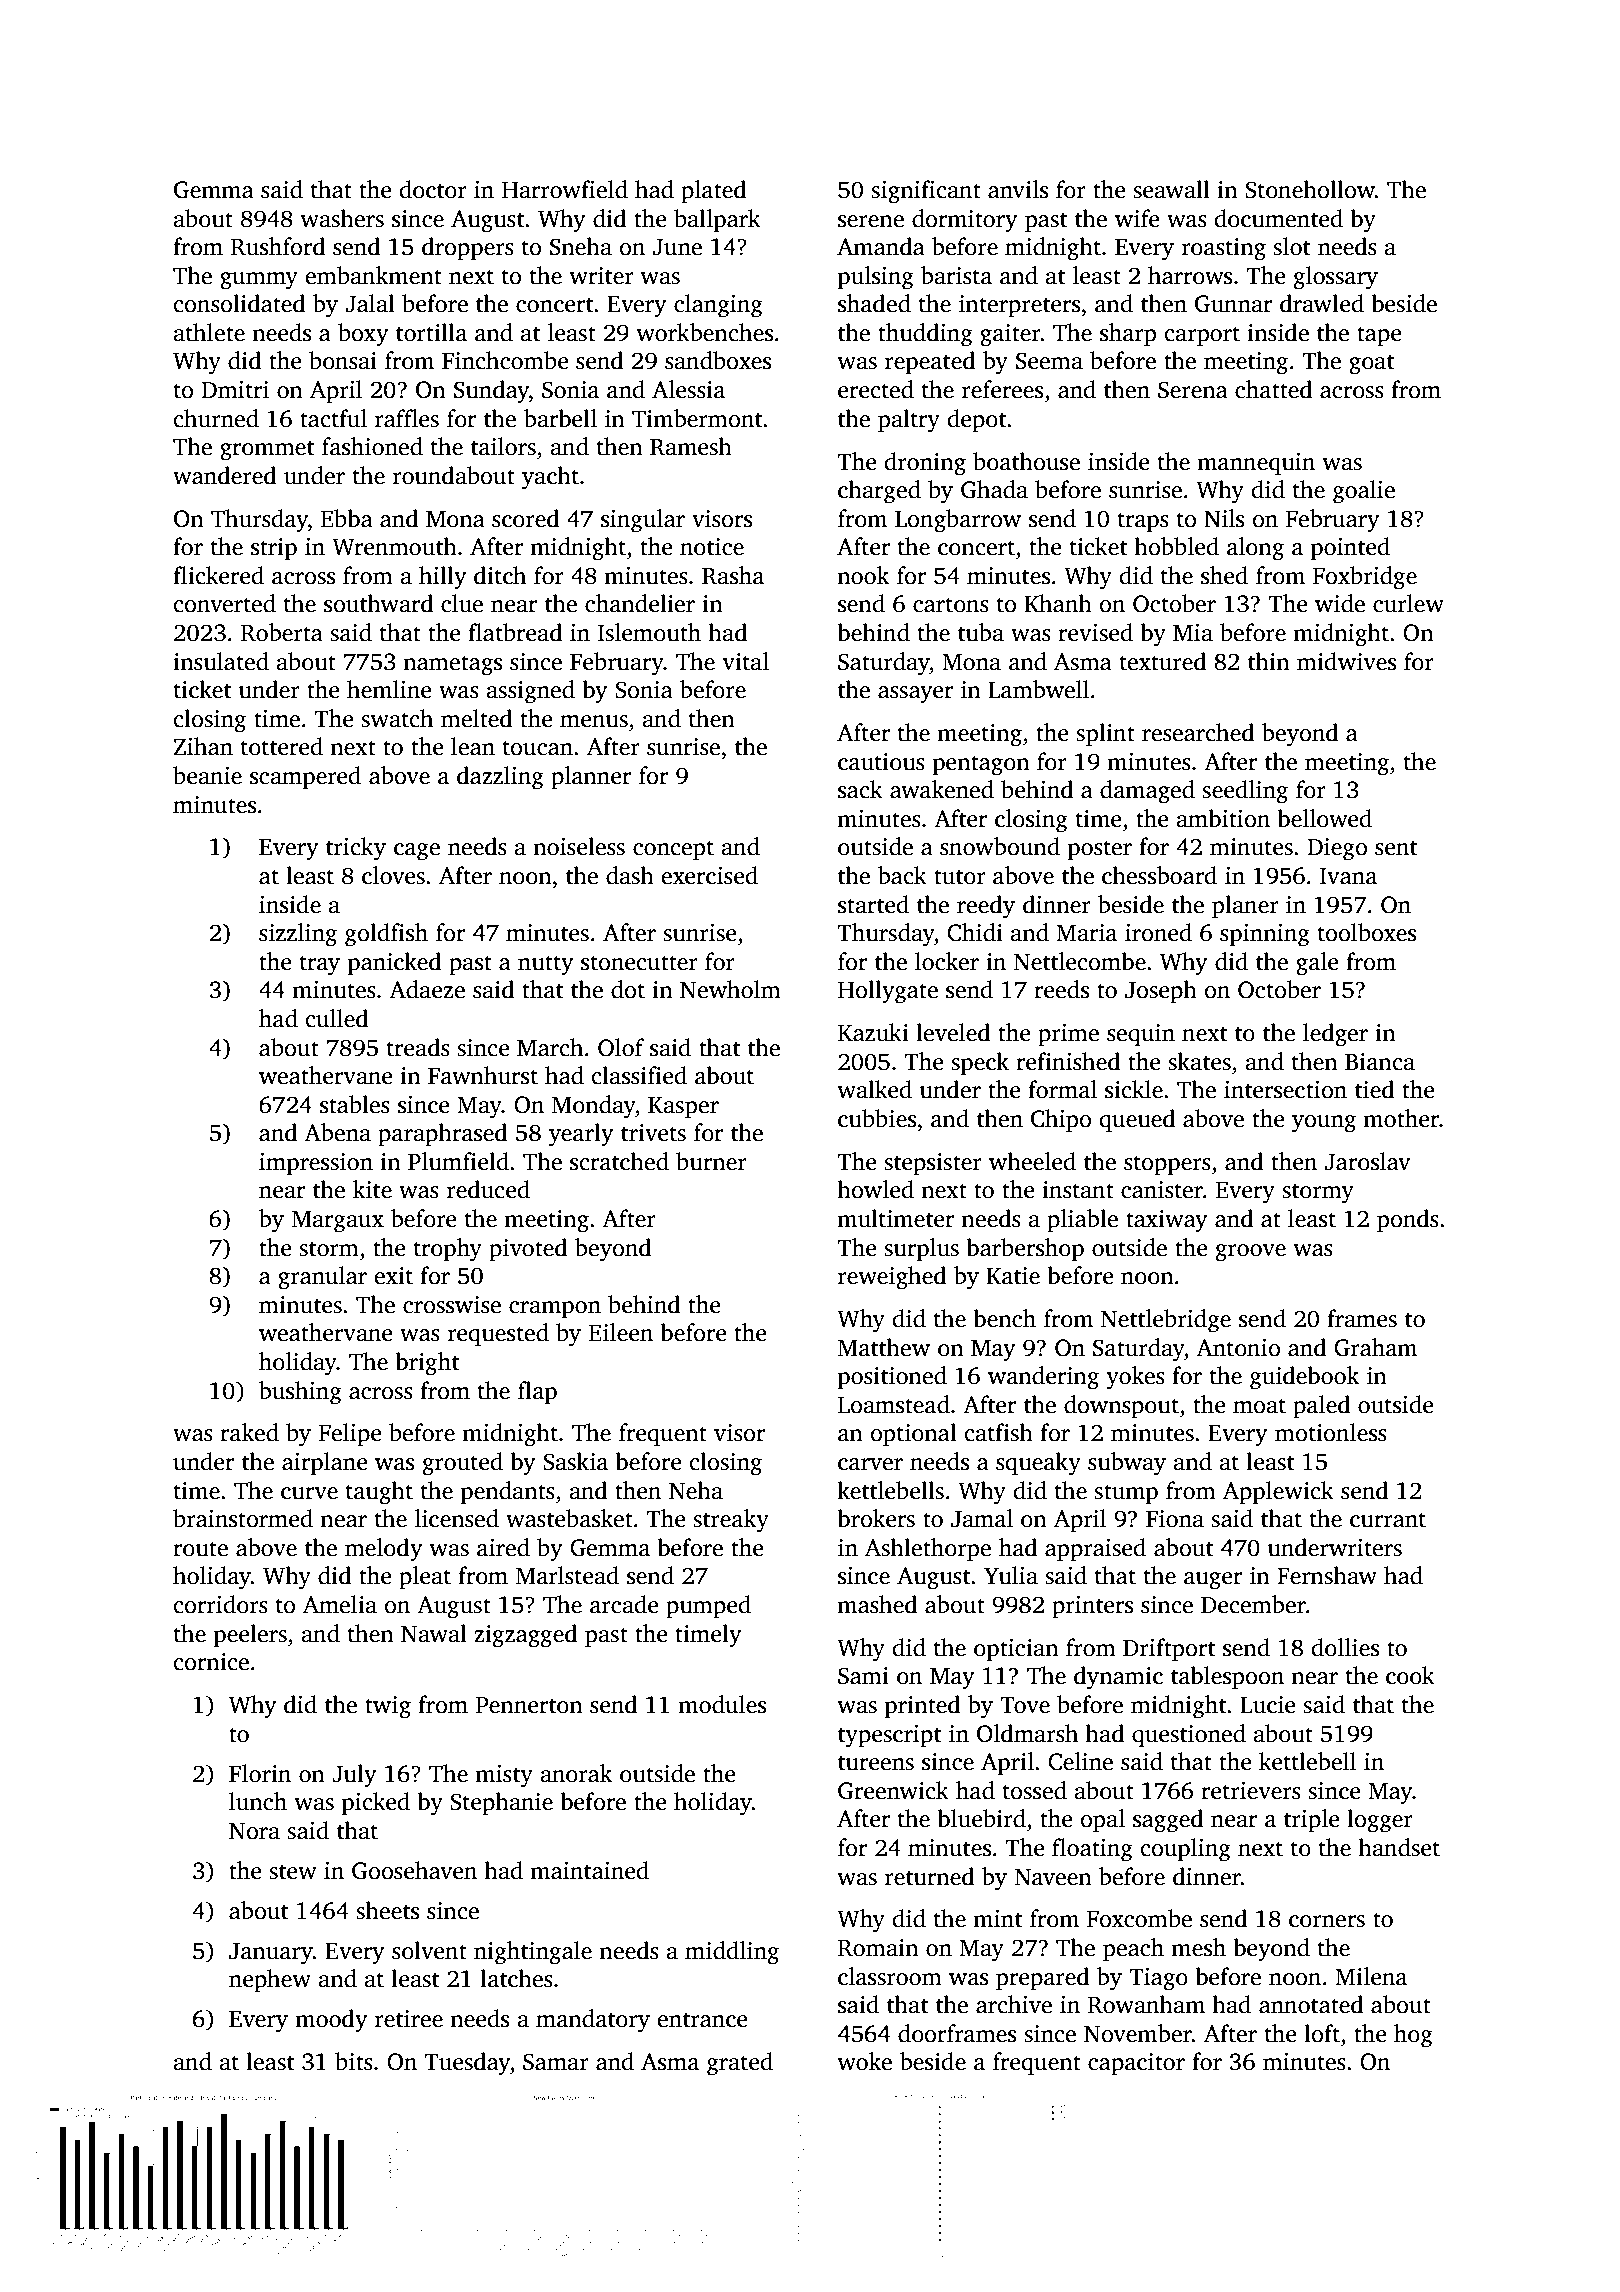 This screenshot has width=1620, height=2292. Describe the element at coordinates (207, 775) in the screenshot. I see `beanie` at that location.
